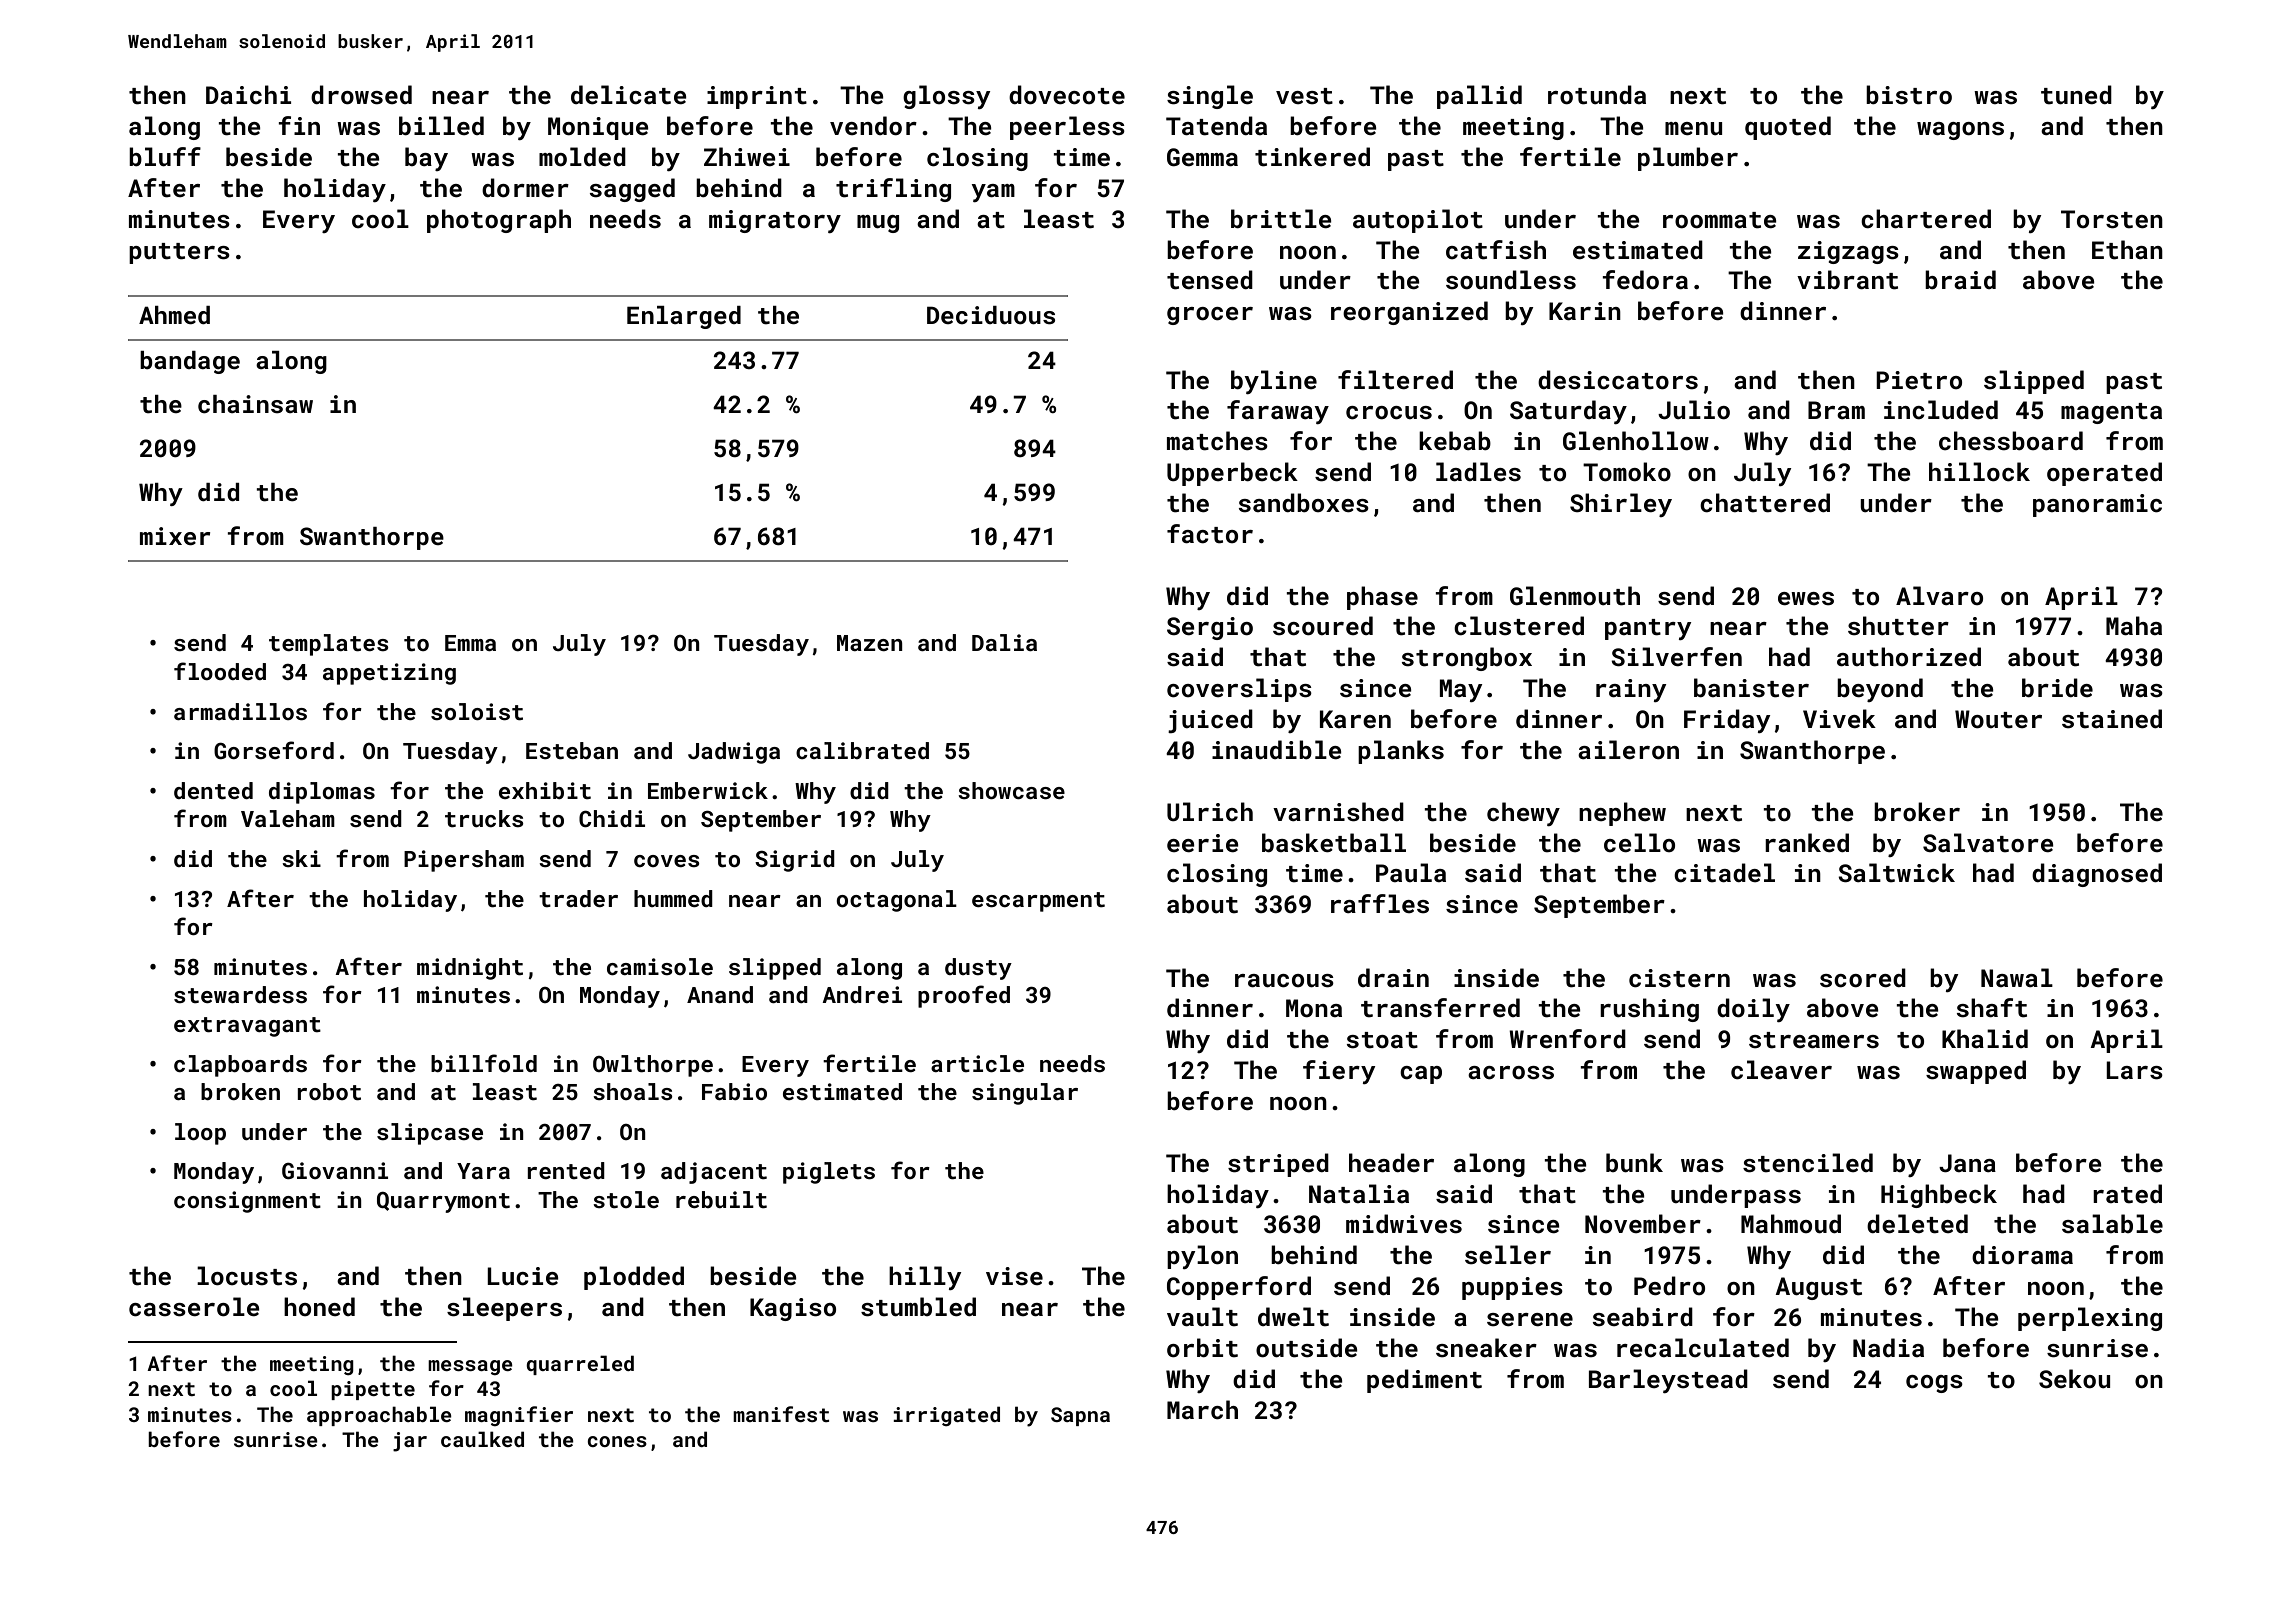  I want to click on Ahmed, so click(174, 315).
